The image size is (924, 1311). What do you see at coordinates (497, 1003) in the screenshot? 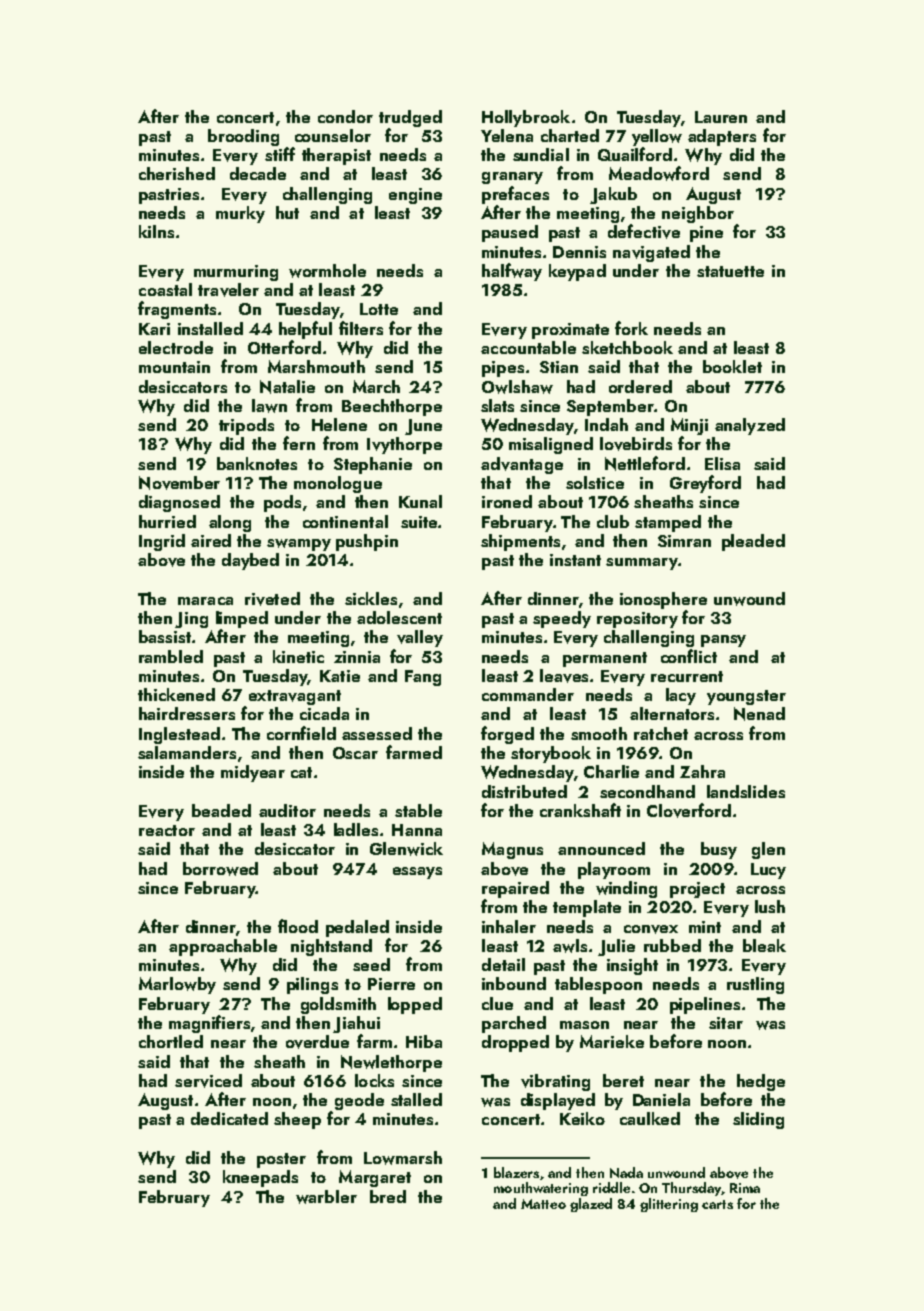
I see `clue` at bounding box center [497, 1003].
